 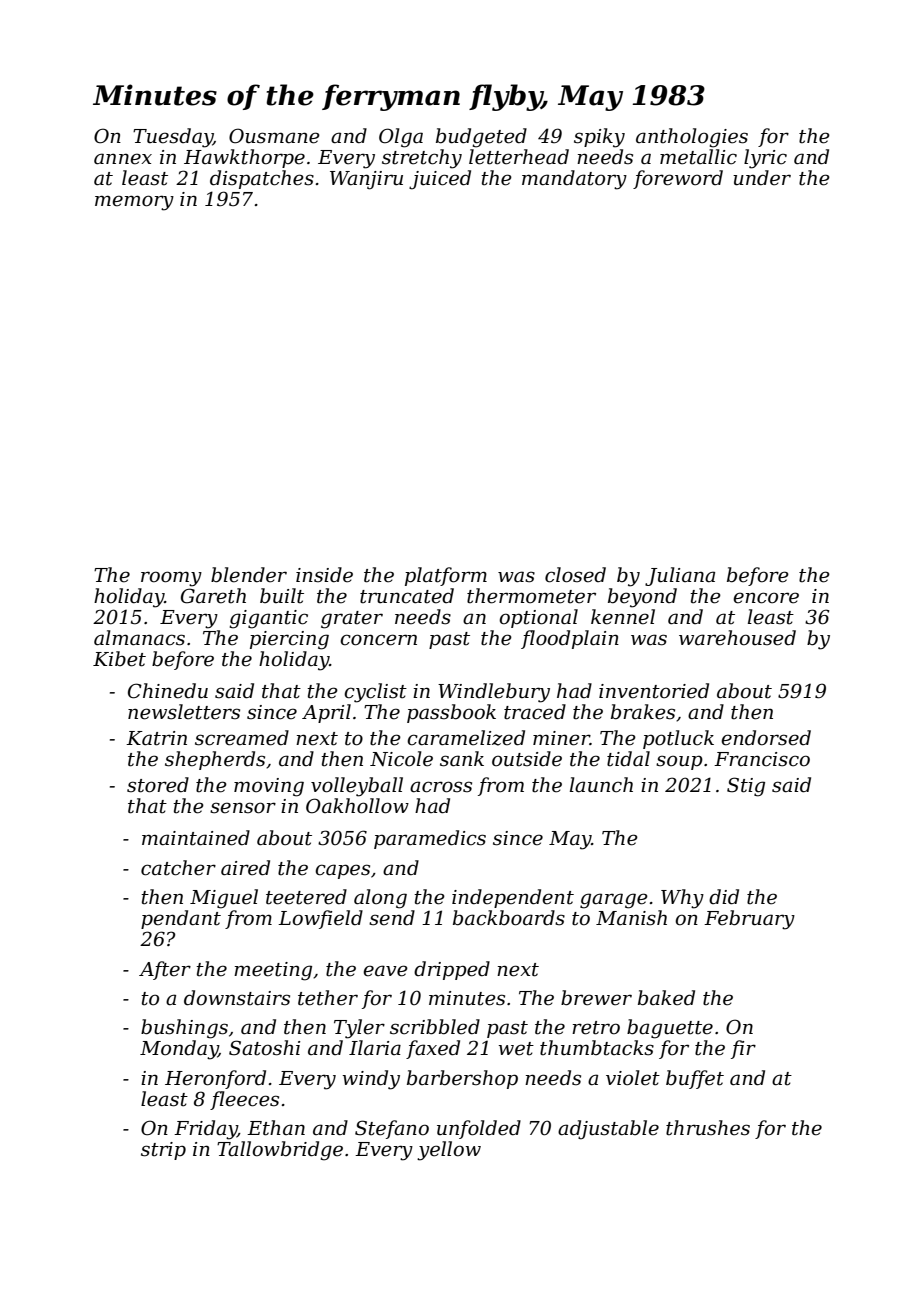 I want to click on potluck, so click(x=678, y=739).
